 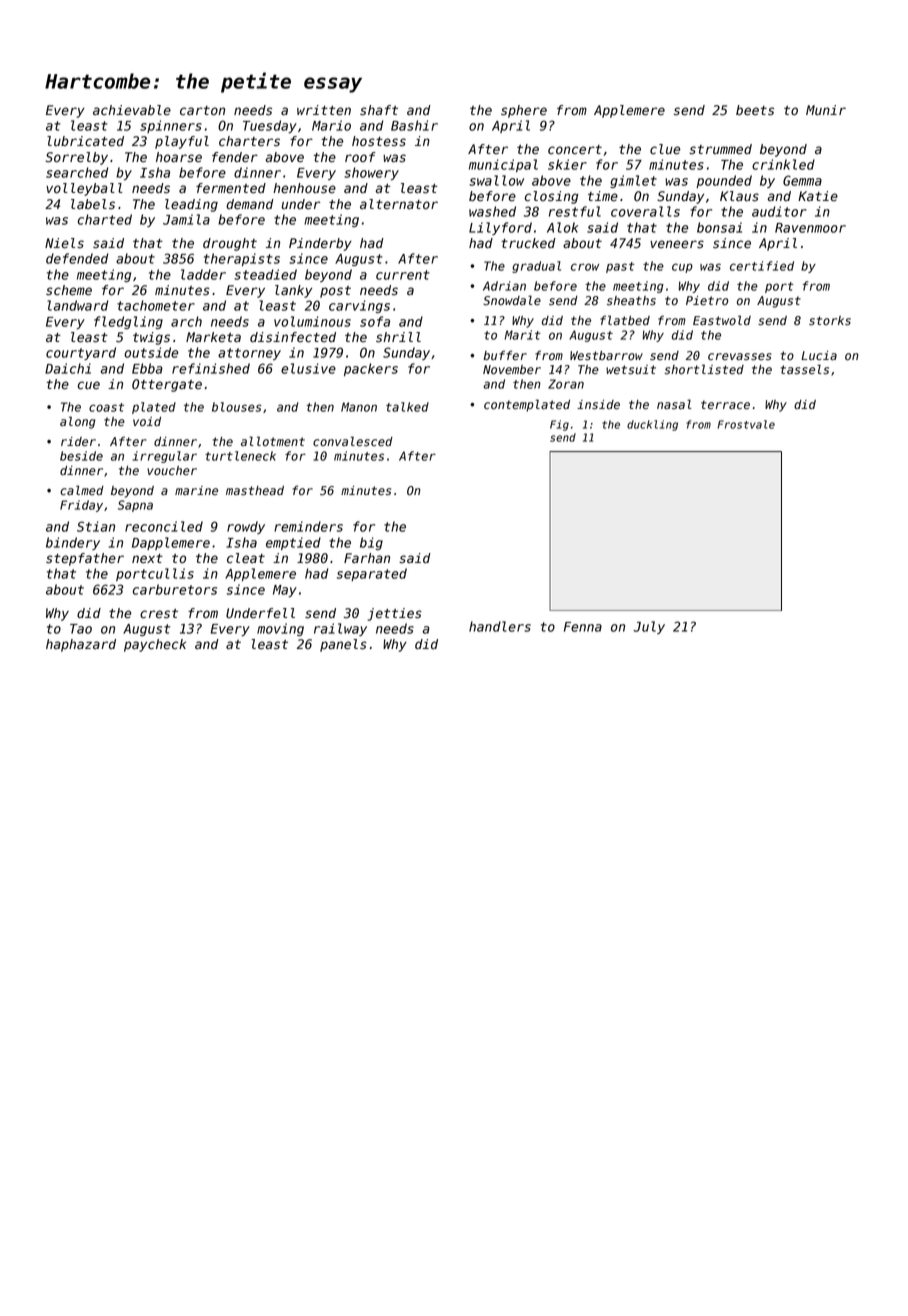 What do you see at coordinates (522, 335) in the image?
I see `Marit` at bounding box center [522, 335].
